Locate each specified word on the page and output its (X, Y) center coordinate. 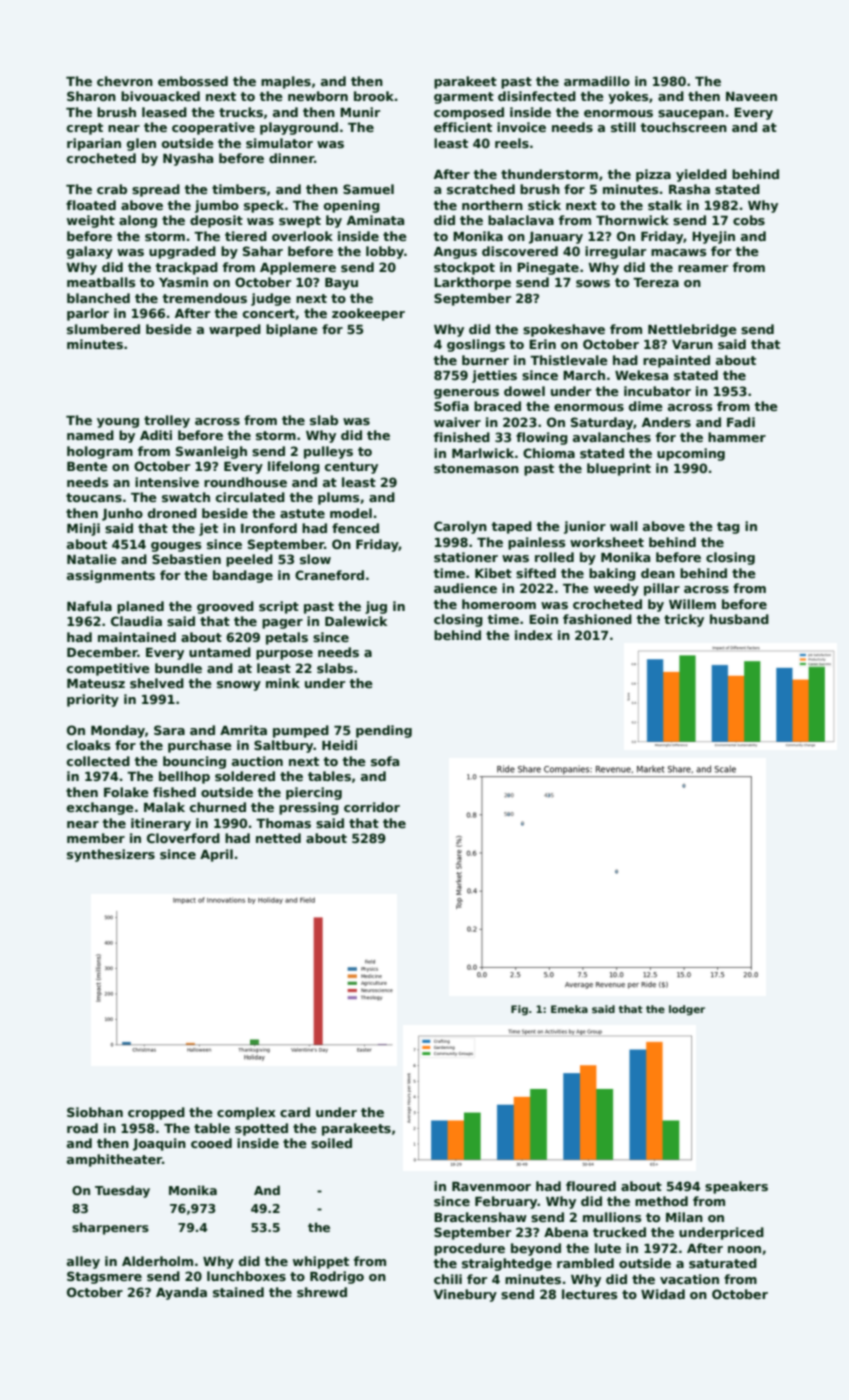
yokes (628, 97)
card (295, 1112)
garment (464, 98)
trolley (167, 421)
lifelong (294, 467)
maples (286, 82)
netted (278, 838)
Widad (663, 1294)
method (661, 1201)
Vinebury (465, 1295)
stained (238, 1292)
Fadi (741, 422)
